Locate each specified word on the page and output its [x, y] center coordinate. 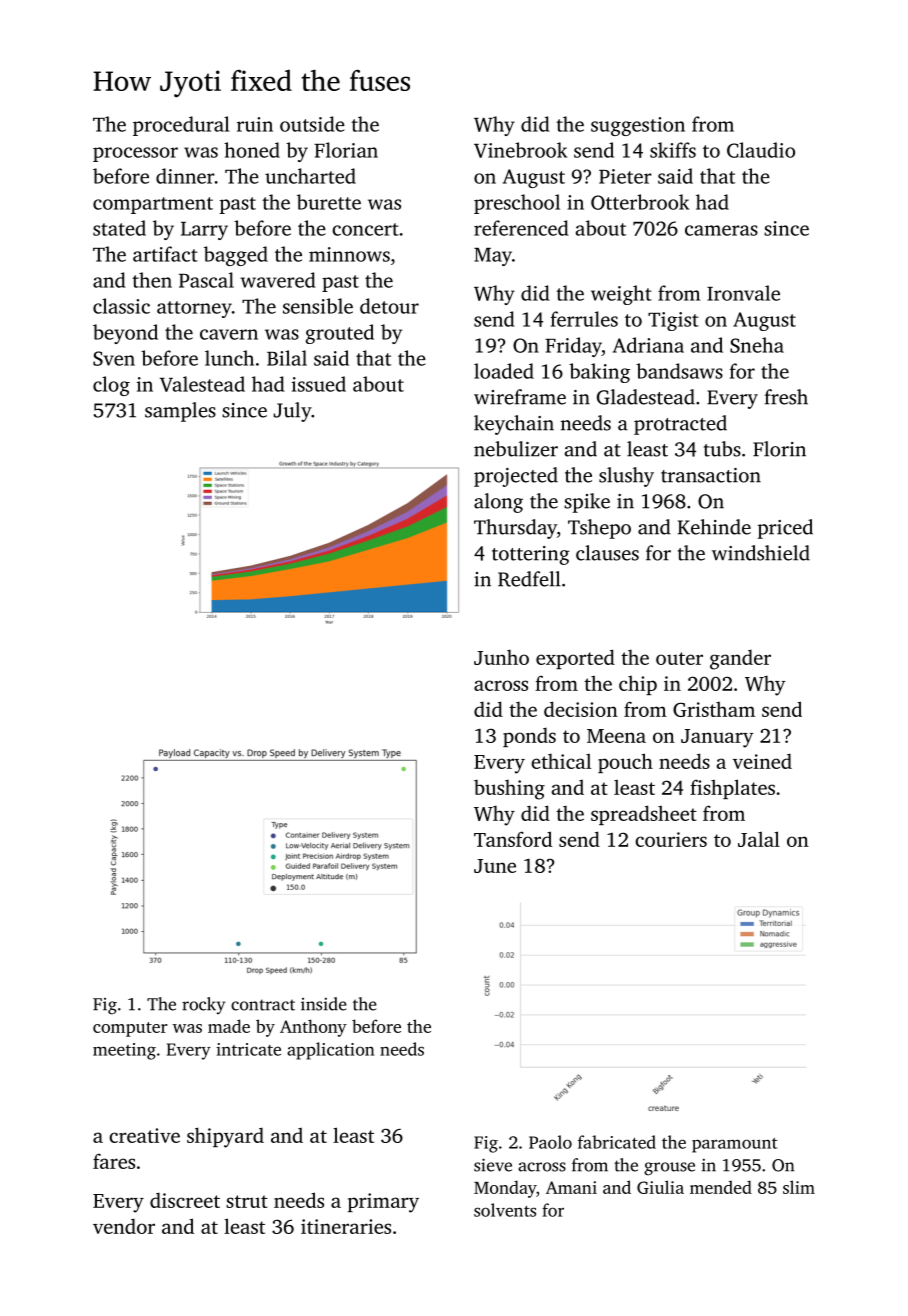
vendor [124, 1226]
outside [312, 124]
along [498, 503]
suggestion [638, 126]
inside [324, 1004]
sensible [318, 306]
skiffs [673, 150]
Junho [501, 657]
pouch [625, 763]
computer [130, 1029]
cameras [721, 230]
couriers [671, 839]
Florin [779, 449]
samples [180, 412]
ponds [529, 737]
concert [365, 229]
